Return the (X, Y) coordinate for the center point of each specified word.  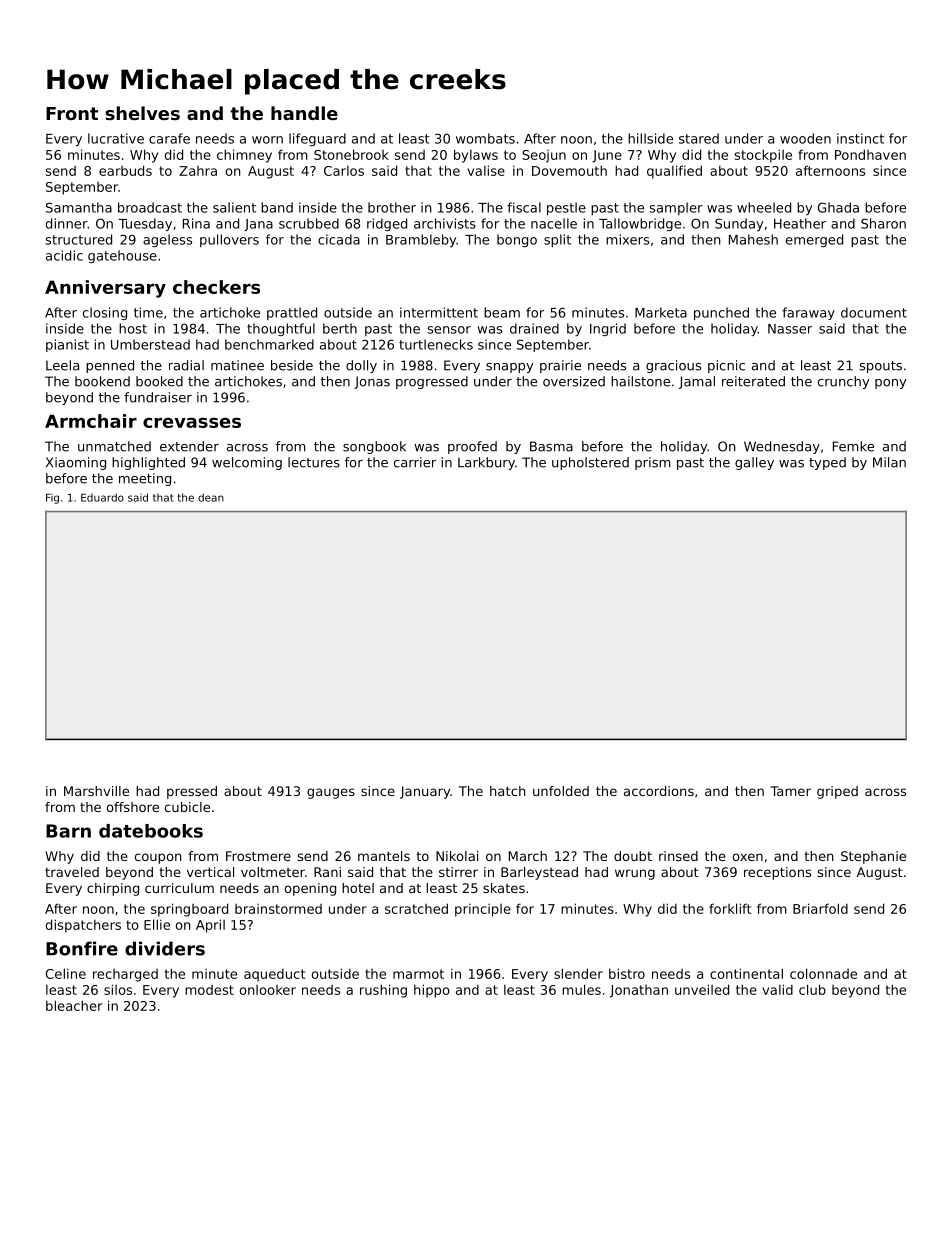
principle (483, 910)
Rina (196, 223)
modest (209, 990)
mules (581, 989)
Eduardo (102, 497)
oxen (748, 857)
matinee (237, 365)
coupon (158, 858)
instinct (860, 138)
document (874, 312)
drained (534, 328)
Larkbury (486, 463)
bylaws (476, 156)
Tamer (790, 791)
